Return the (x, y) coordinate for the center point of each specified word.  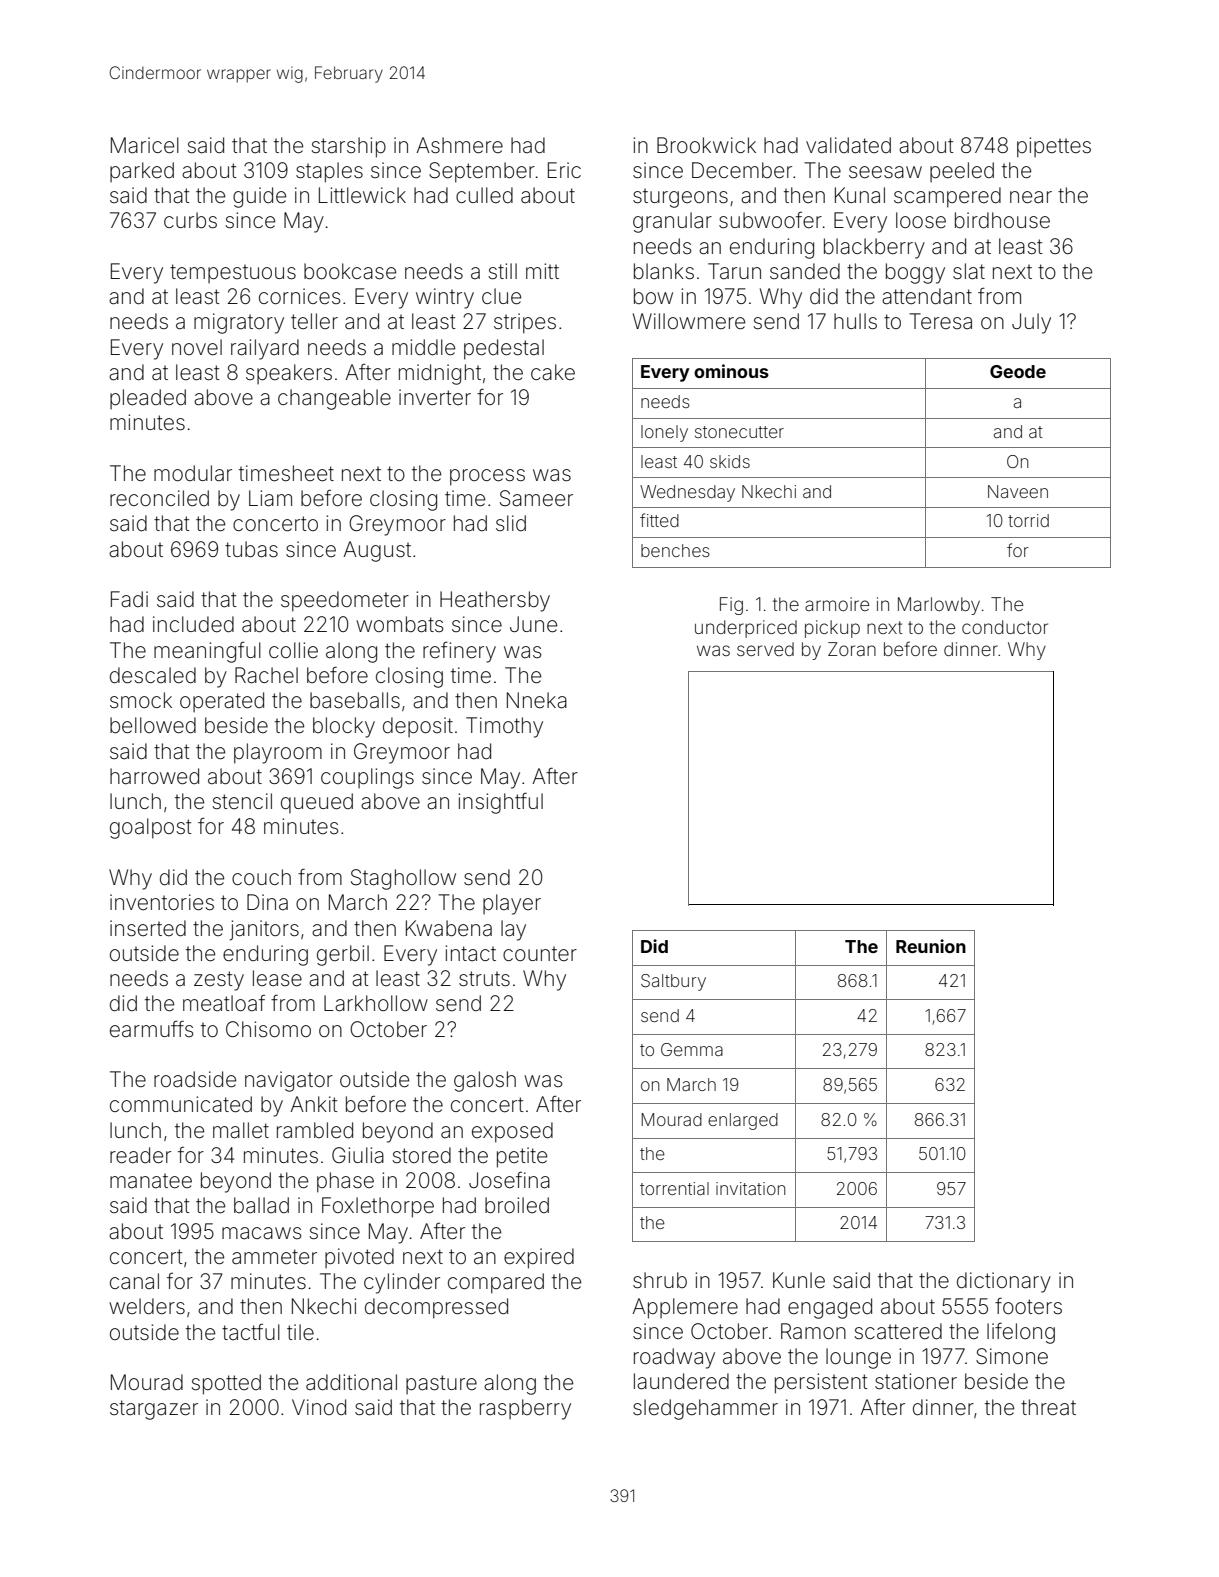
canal (134, 1281)
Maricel (145, 145)
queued (317, 803)
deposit (418, 727)
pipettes (1054, 147)
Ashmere (459, 145)
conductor (1005, 627)
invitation (750, 1188)
